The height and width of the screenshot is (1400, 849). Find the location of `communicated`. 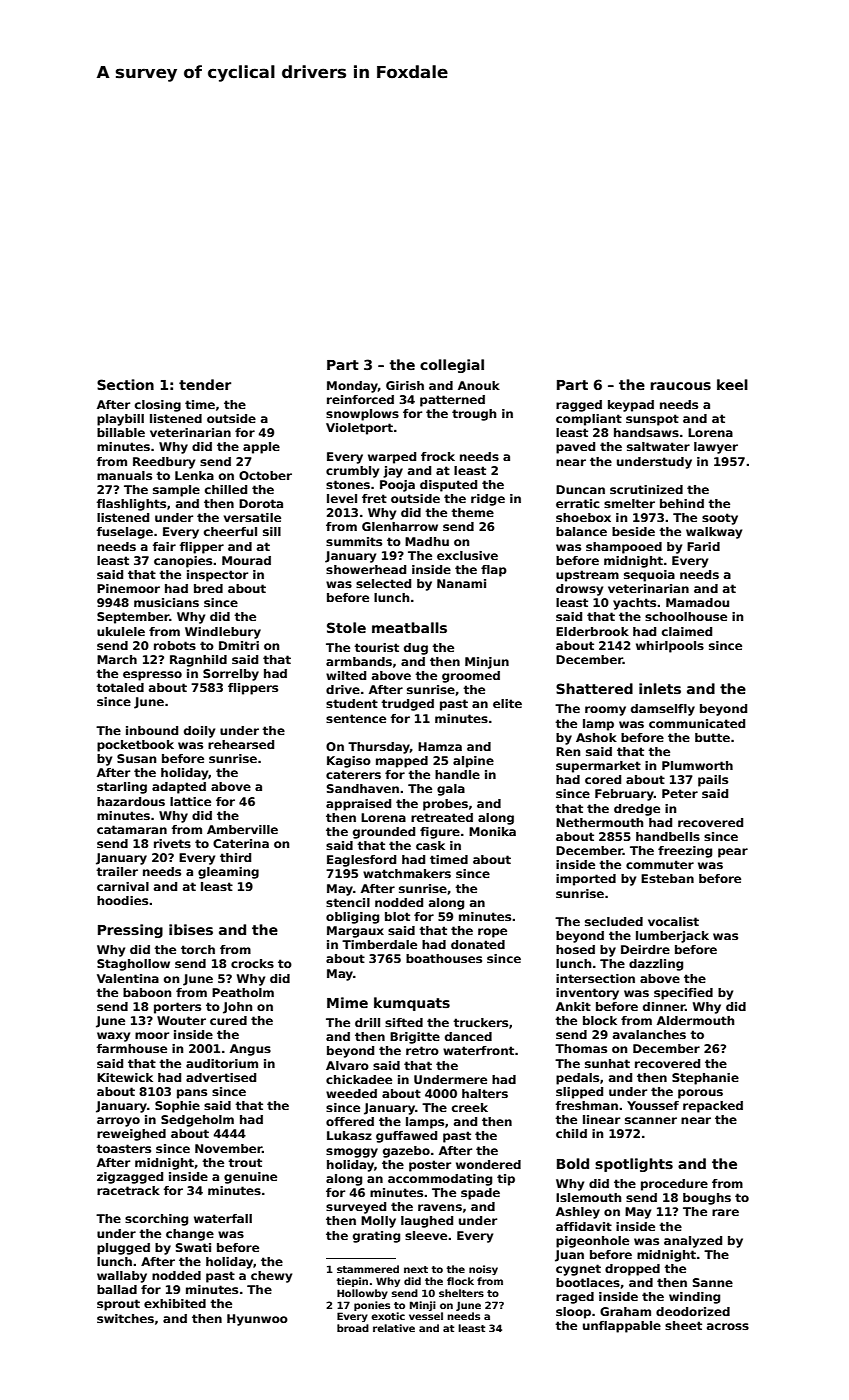

communicated is located at coordinates (697, 723).
